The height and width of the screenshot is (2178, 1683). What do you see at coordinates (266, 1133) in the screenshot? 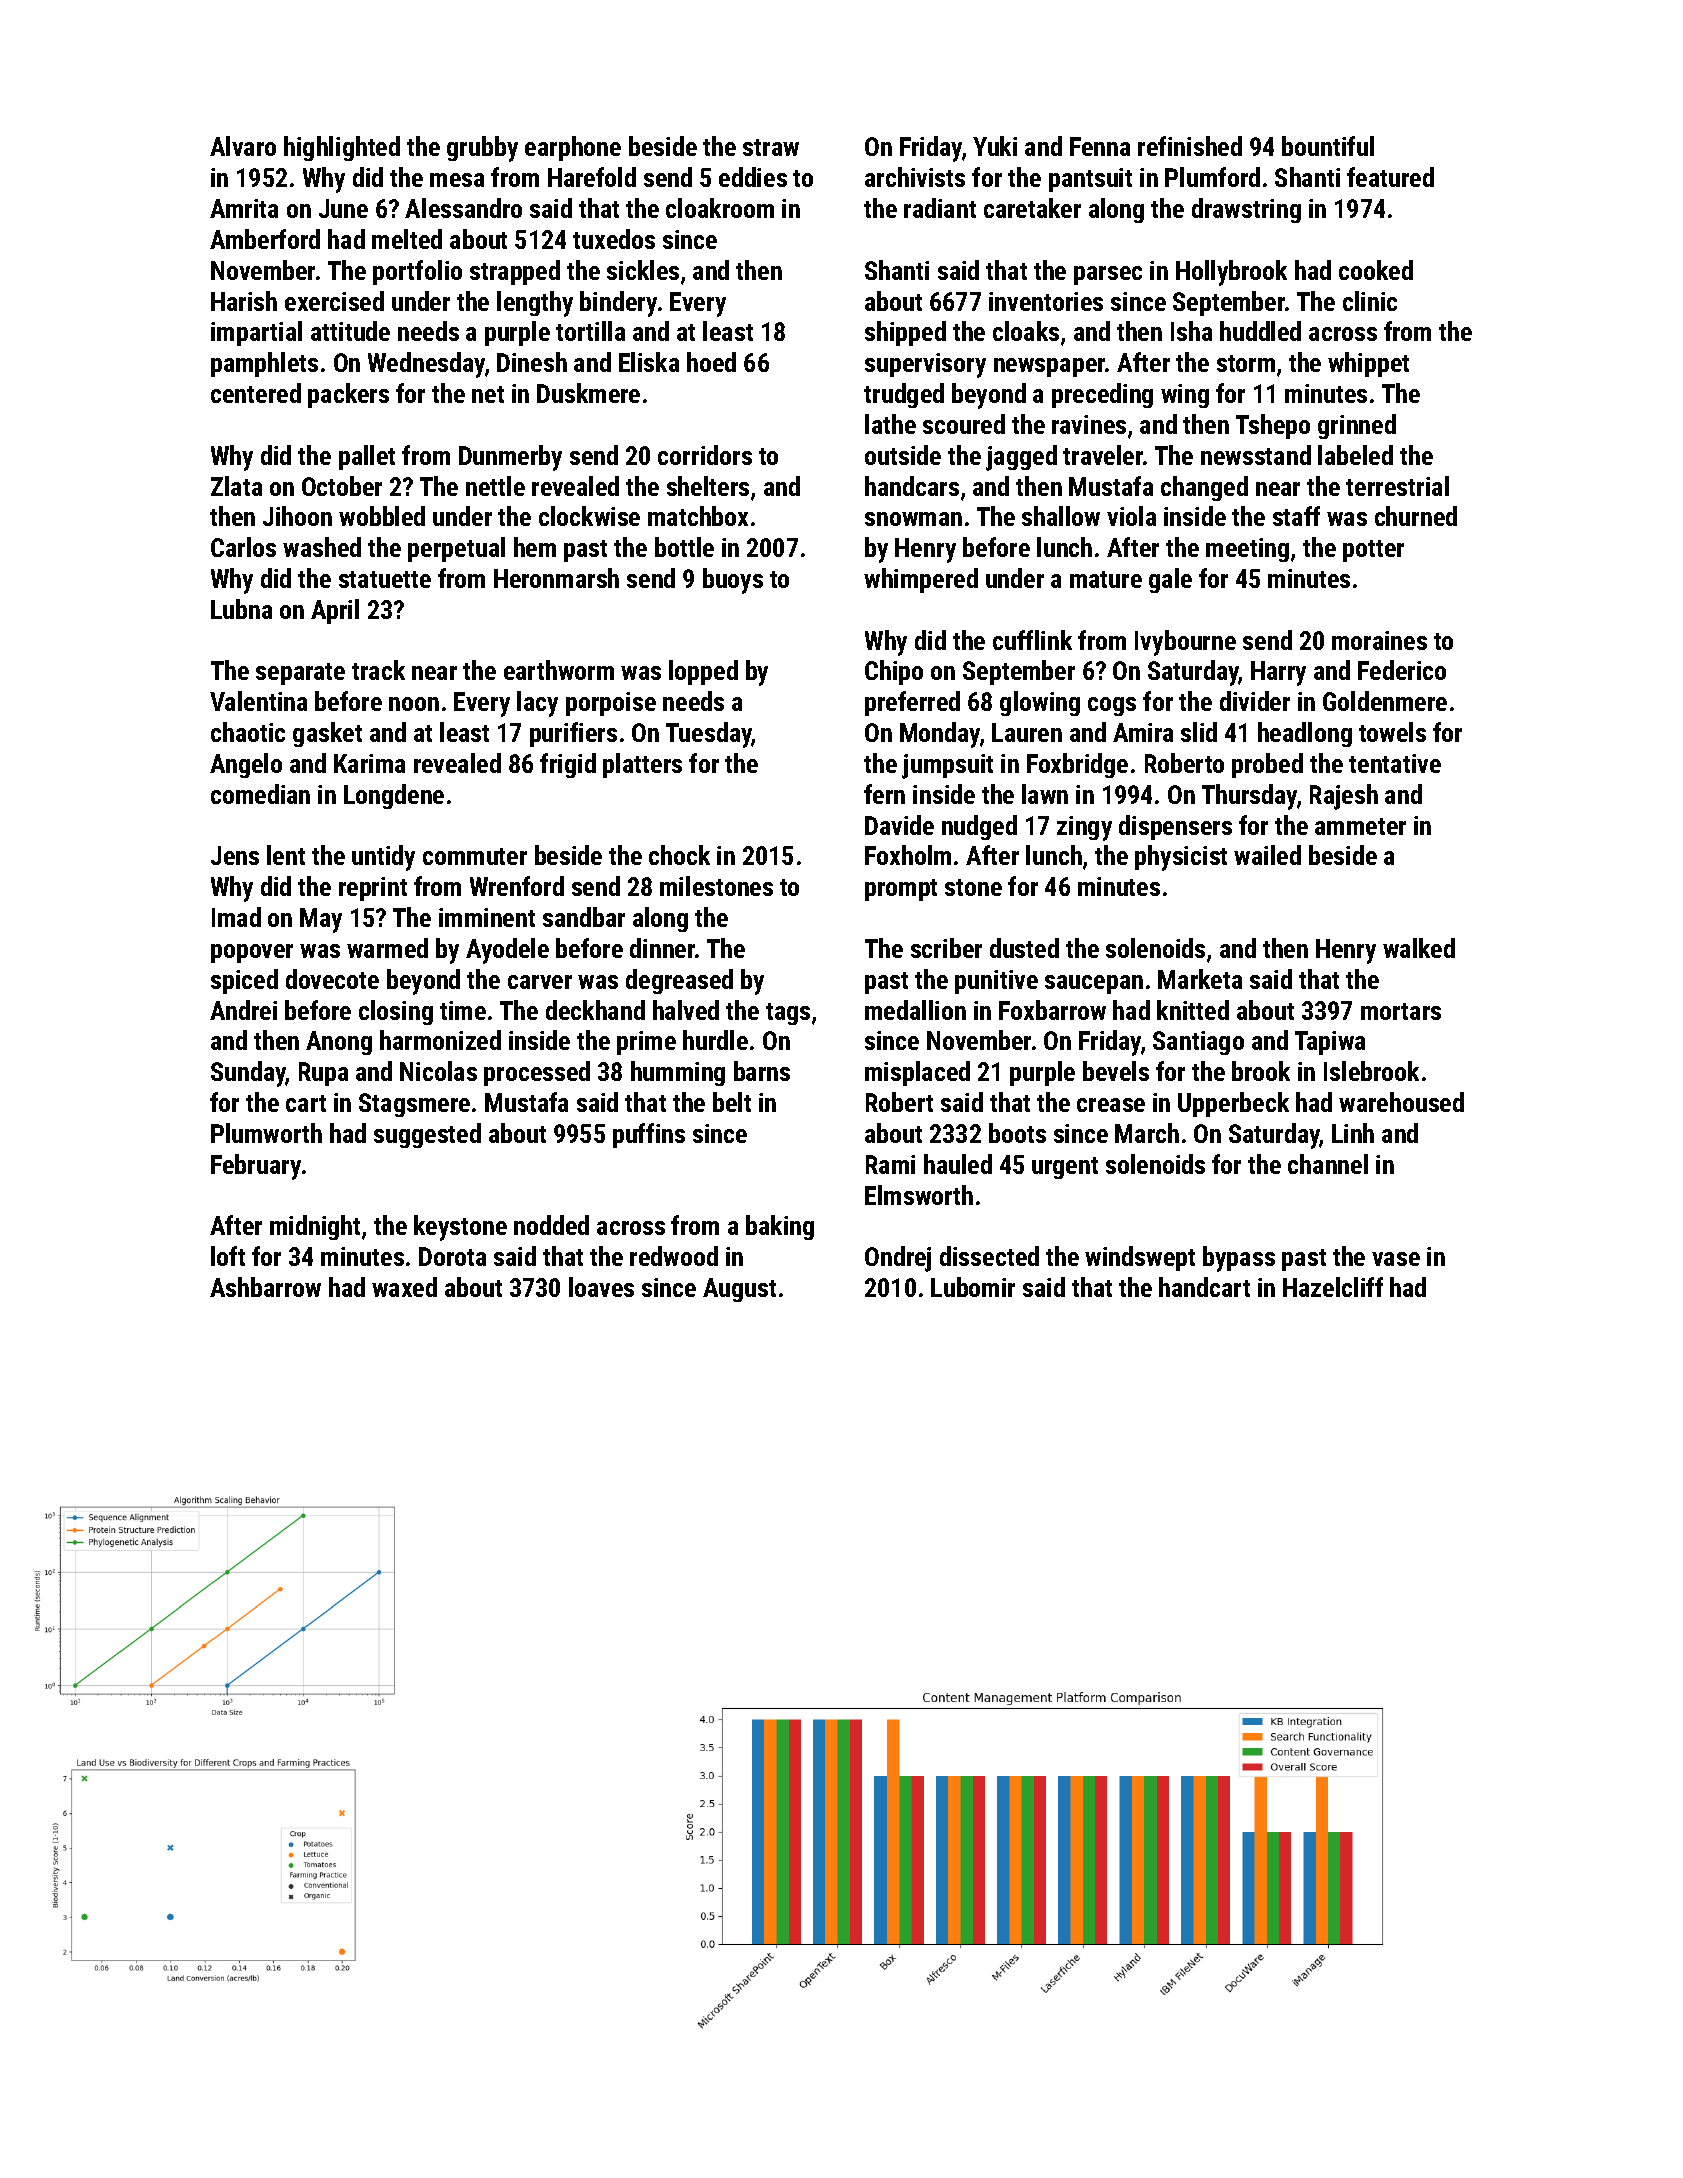
I see `Plumworth` at bounding box center [266, 1133].
